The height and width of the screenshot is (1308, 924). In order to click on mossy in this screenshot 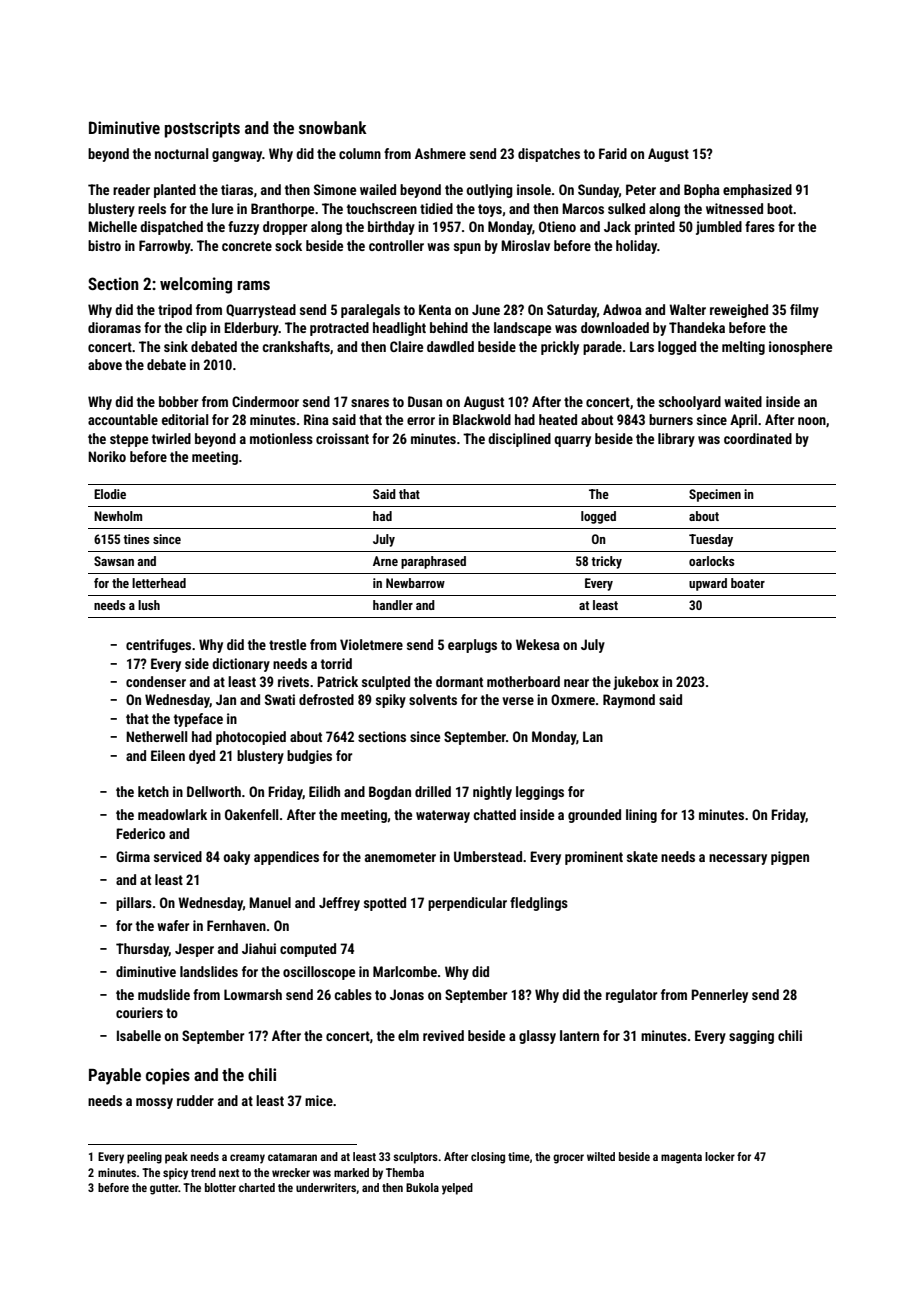, I will do `click(154, 1103)`.
